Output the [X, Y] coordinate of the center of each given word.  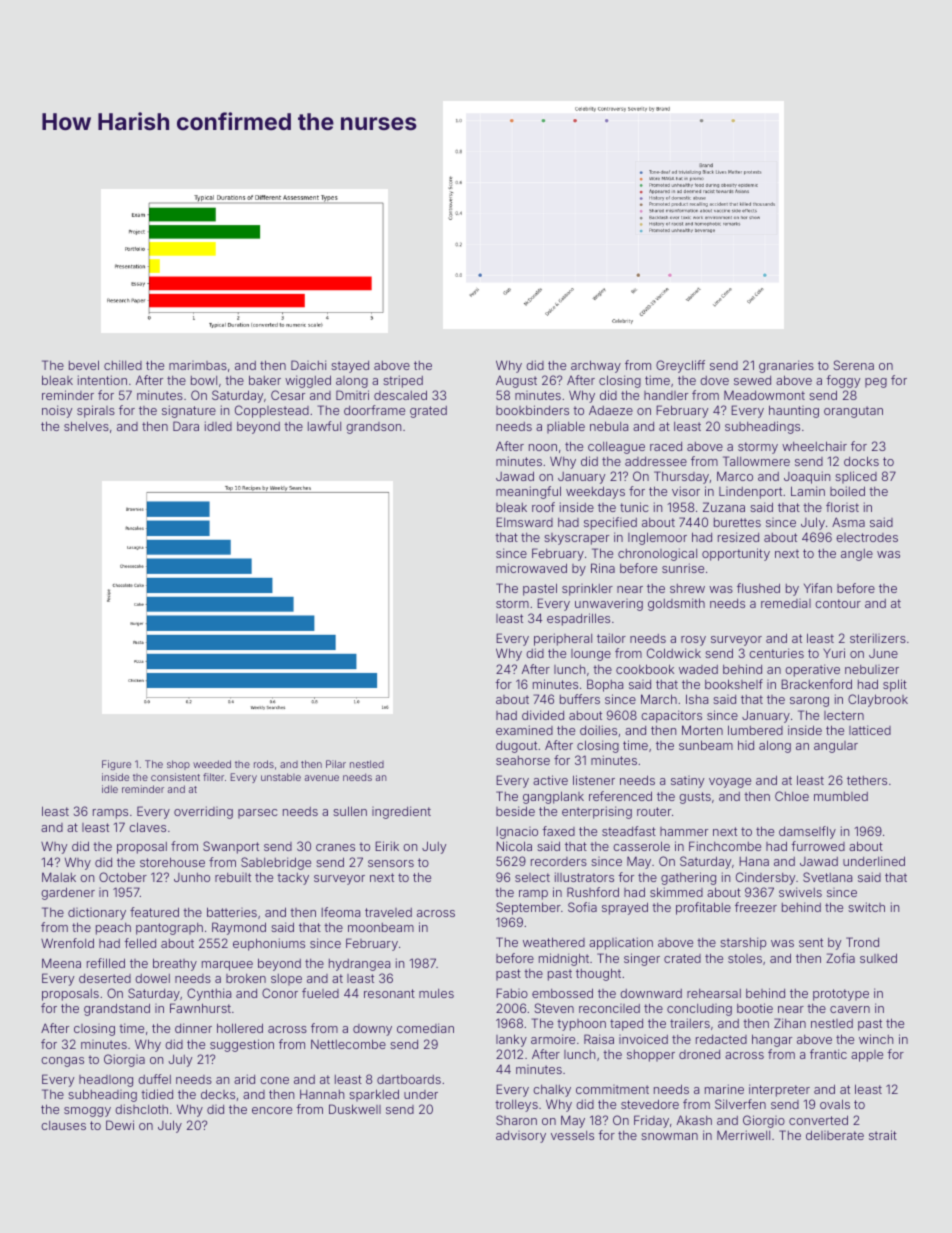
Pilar [336, 764]
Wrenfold [67, 943]
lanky [511, 1040]
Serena [854, 365]
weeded [212, 764]
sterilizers [878, 638]
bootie [755, 1008]
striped [403, 381]
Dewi [120, 1125]
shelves [86, 426]
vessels [572, 1135]
